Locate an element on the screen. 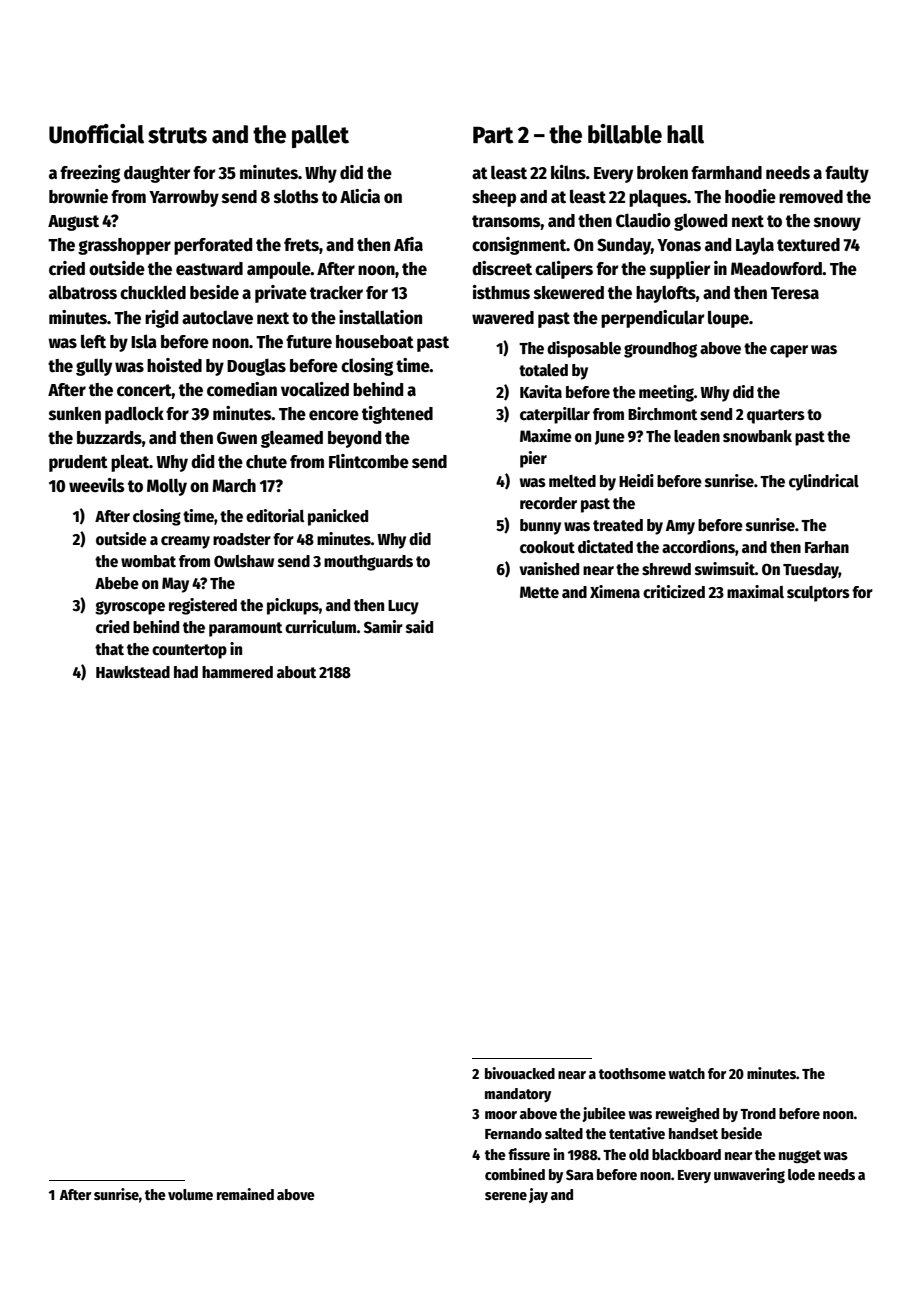  pallet is located at coordinates (320, 136).
